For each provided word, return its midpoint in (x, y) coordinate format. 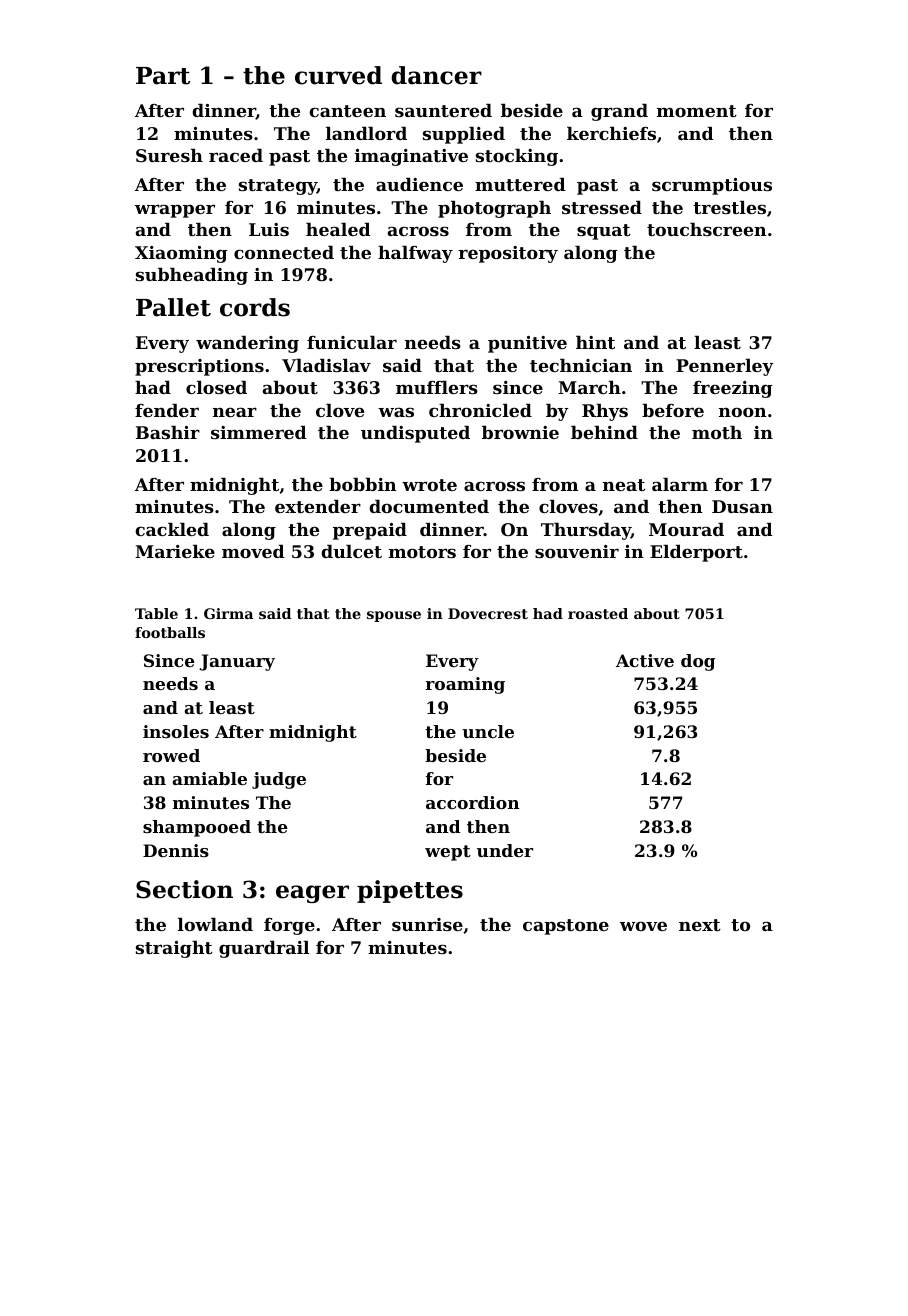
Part (163, 76)
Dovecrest (488, 613)
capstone (566, 927)
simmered (259, 432)
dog (698, 662)
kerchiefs (611, 133)
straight (174, 949)
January (237, 662)
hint (595, 342)
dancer (436, 75)
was (396, 412)
